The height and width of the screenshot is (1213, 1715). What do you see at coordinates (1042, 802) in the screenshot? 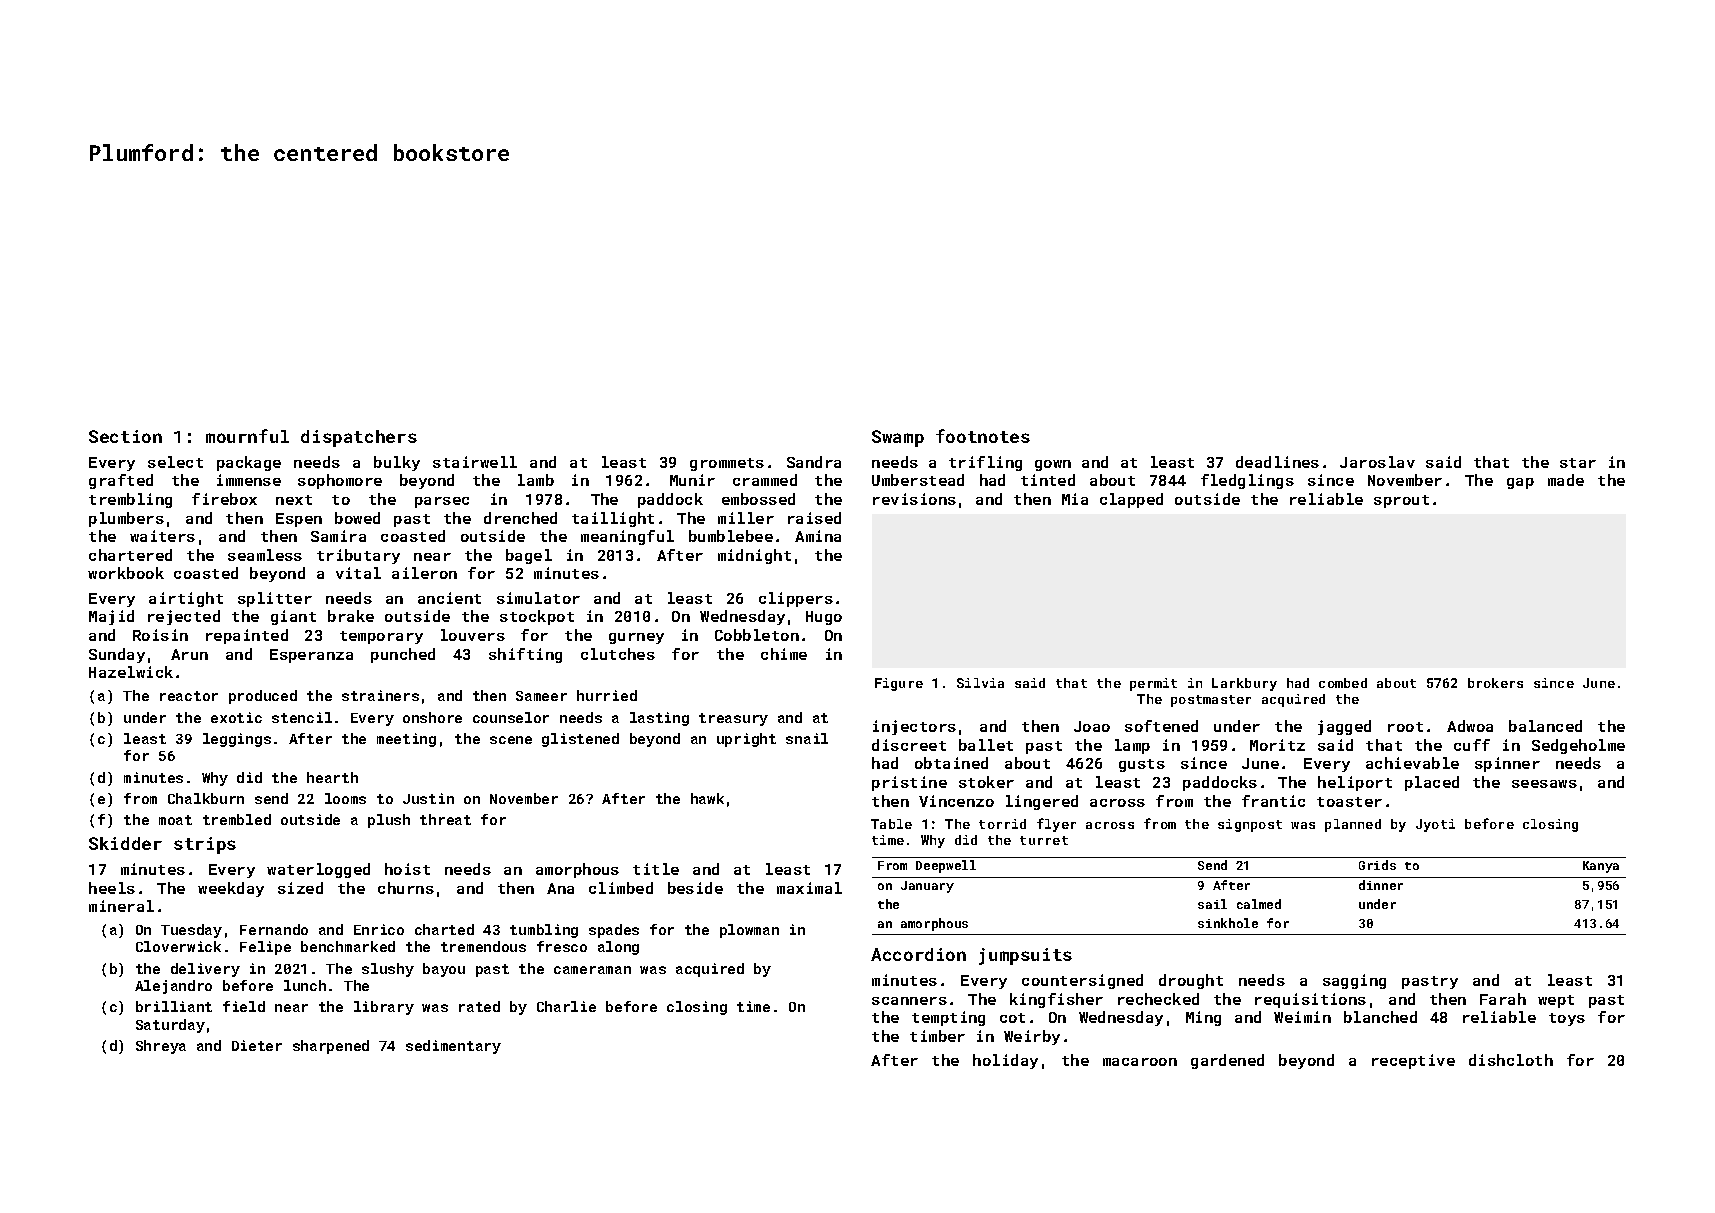
I see `lingered` at bounding box center [1042, 802].
